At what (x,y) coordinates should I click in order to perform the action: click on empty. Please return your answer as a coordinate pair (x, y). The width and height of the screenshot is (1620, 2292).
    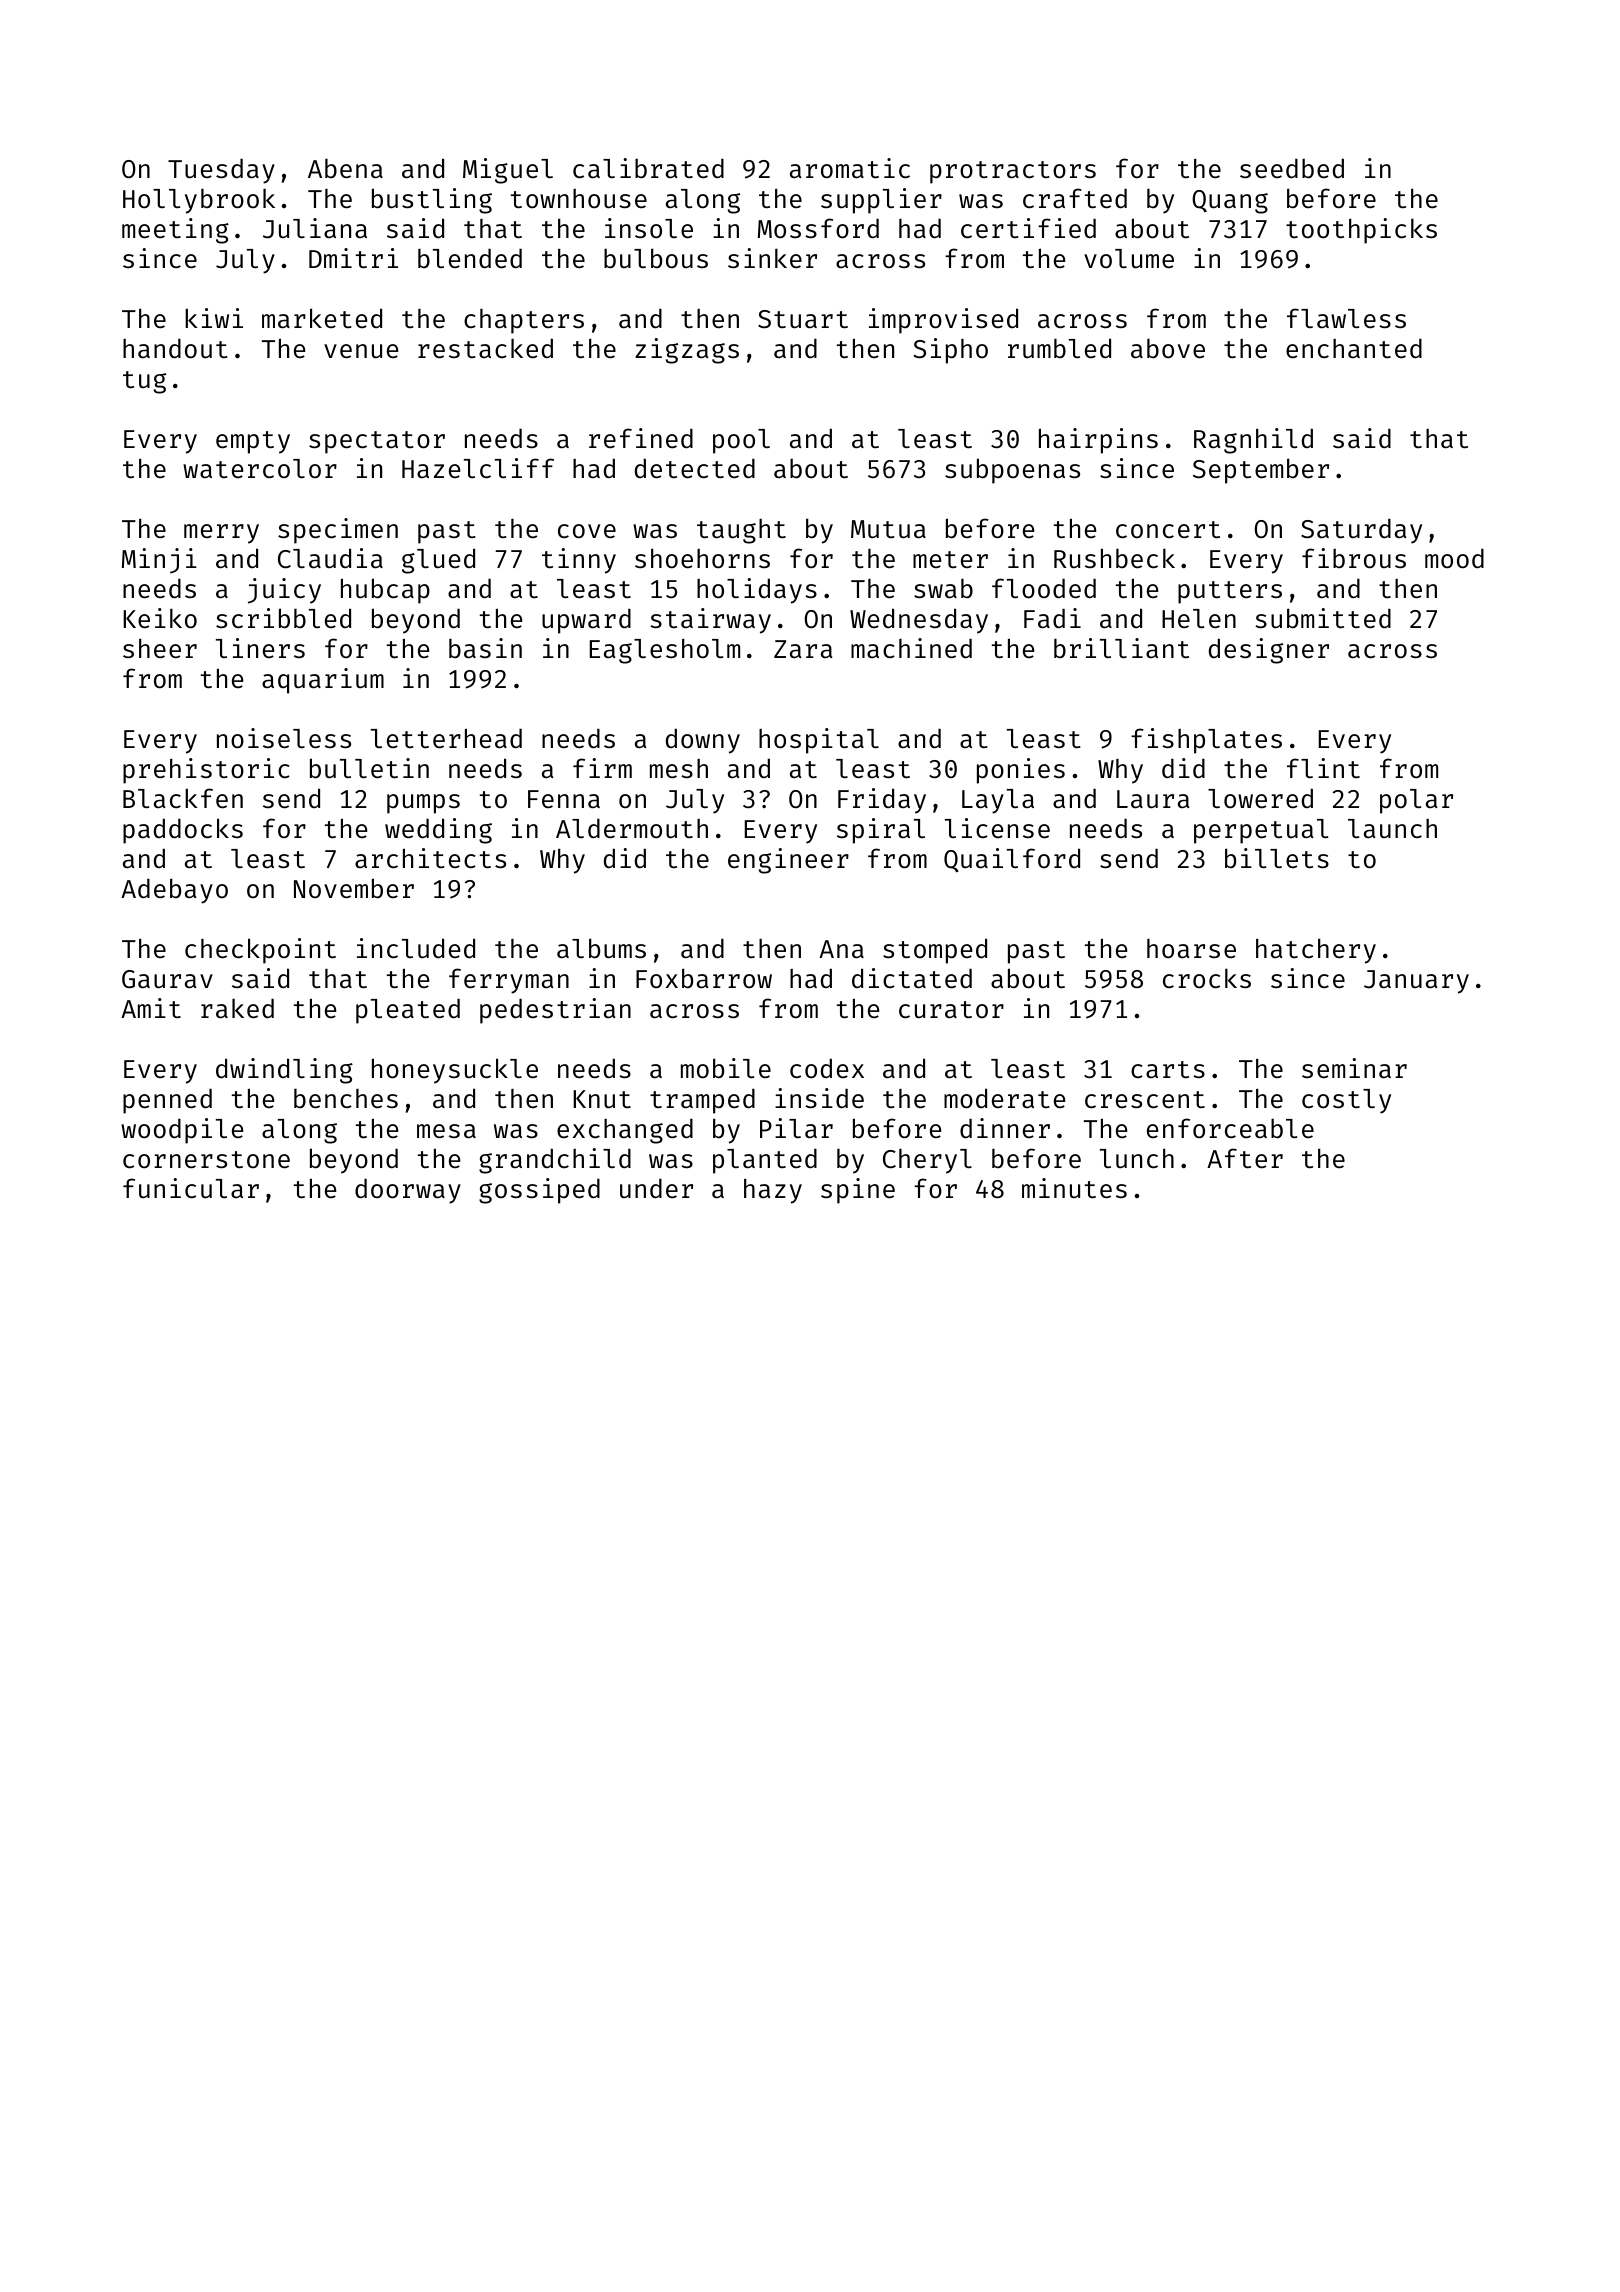
    Looking at the image, I should click on (253, 442).
